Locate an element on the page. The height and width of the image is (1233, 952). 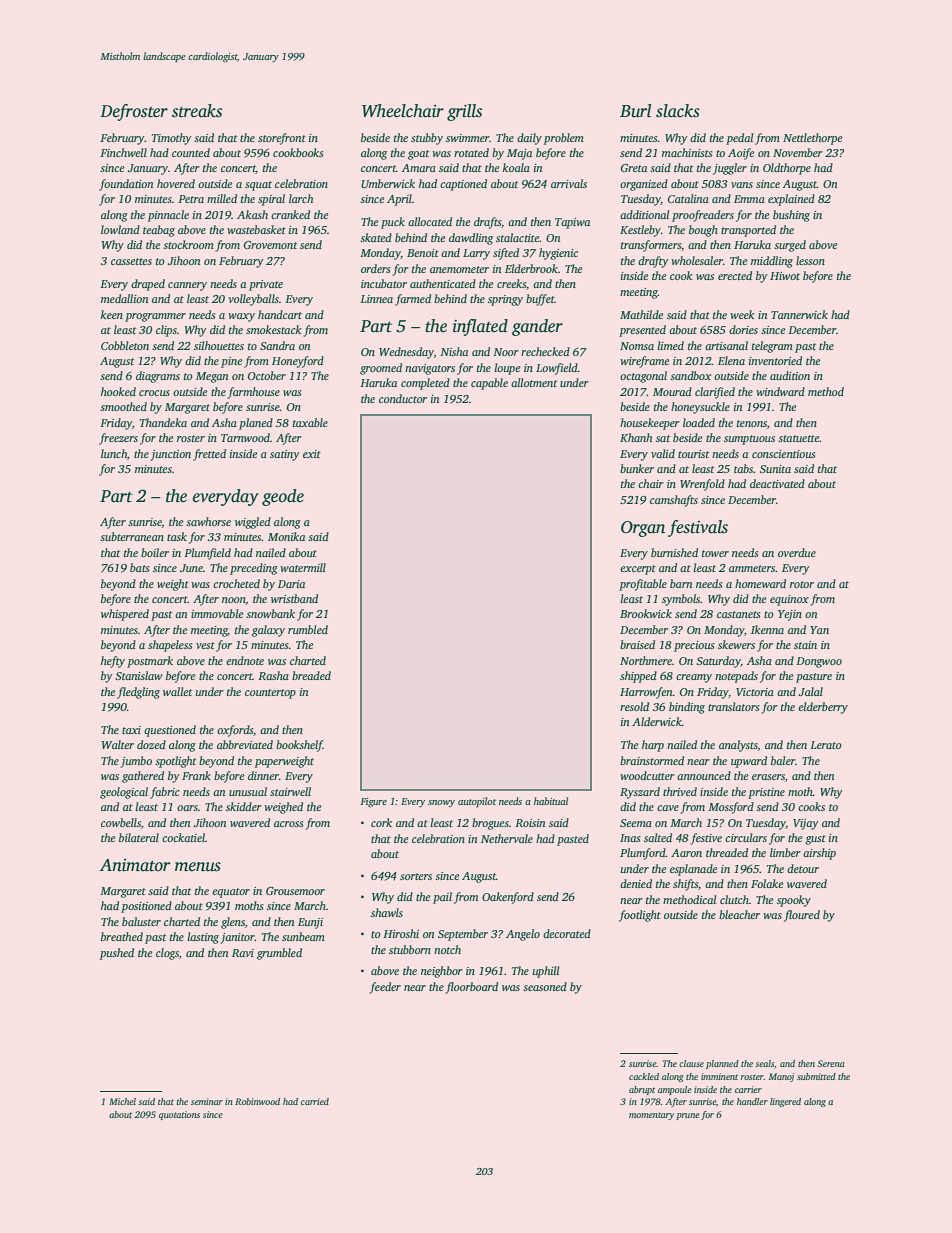
postmark is located at coordinates (150, 662).
